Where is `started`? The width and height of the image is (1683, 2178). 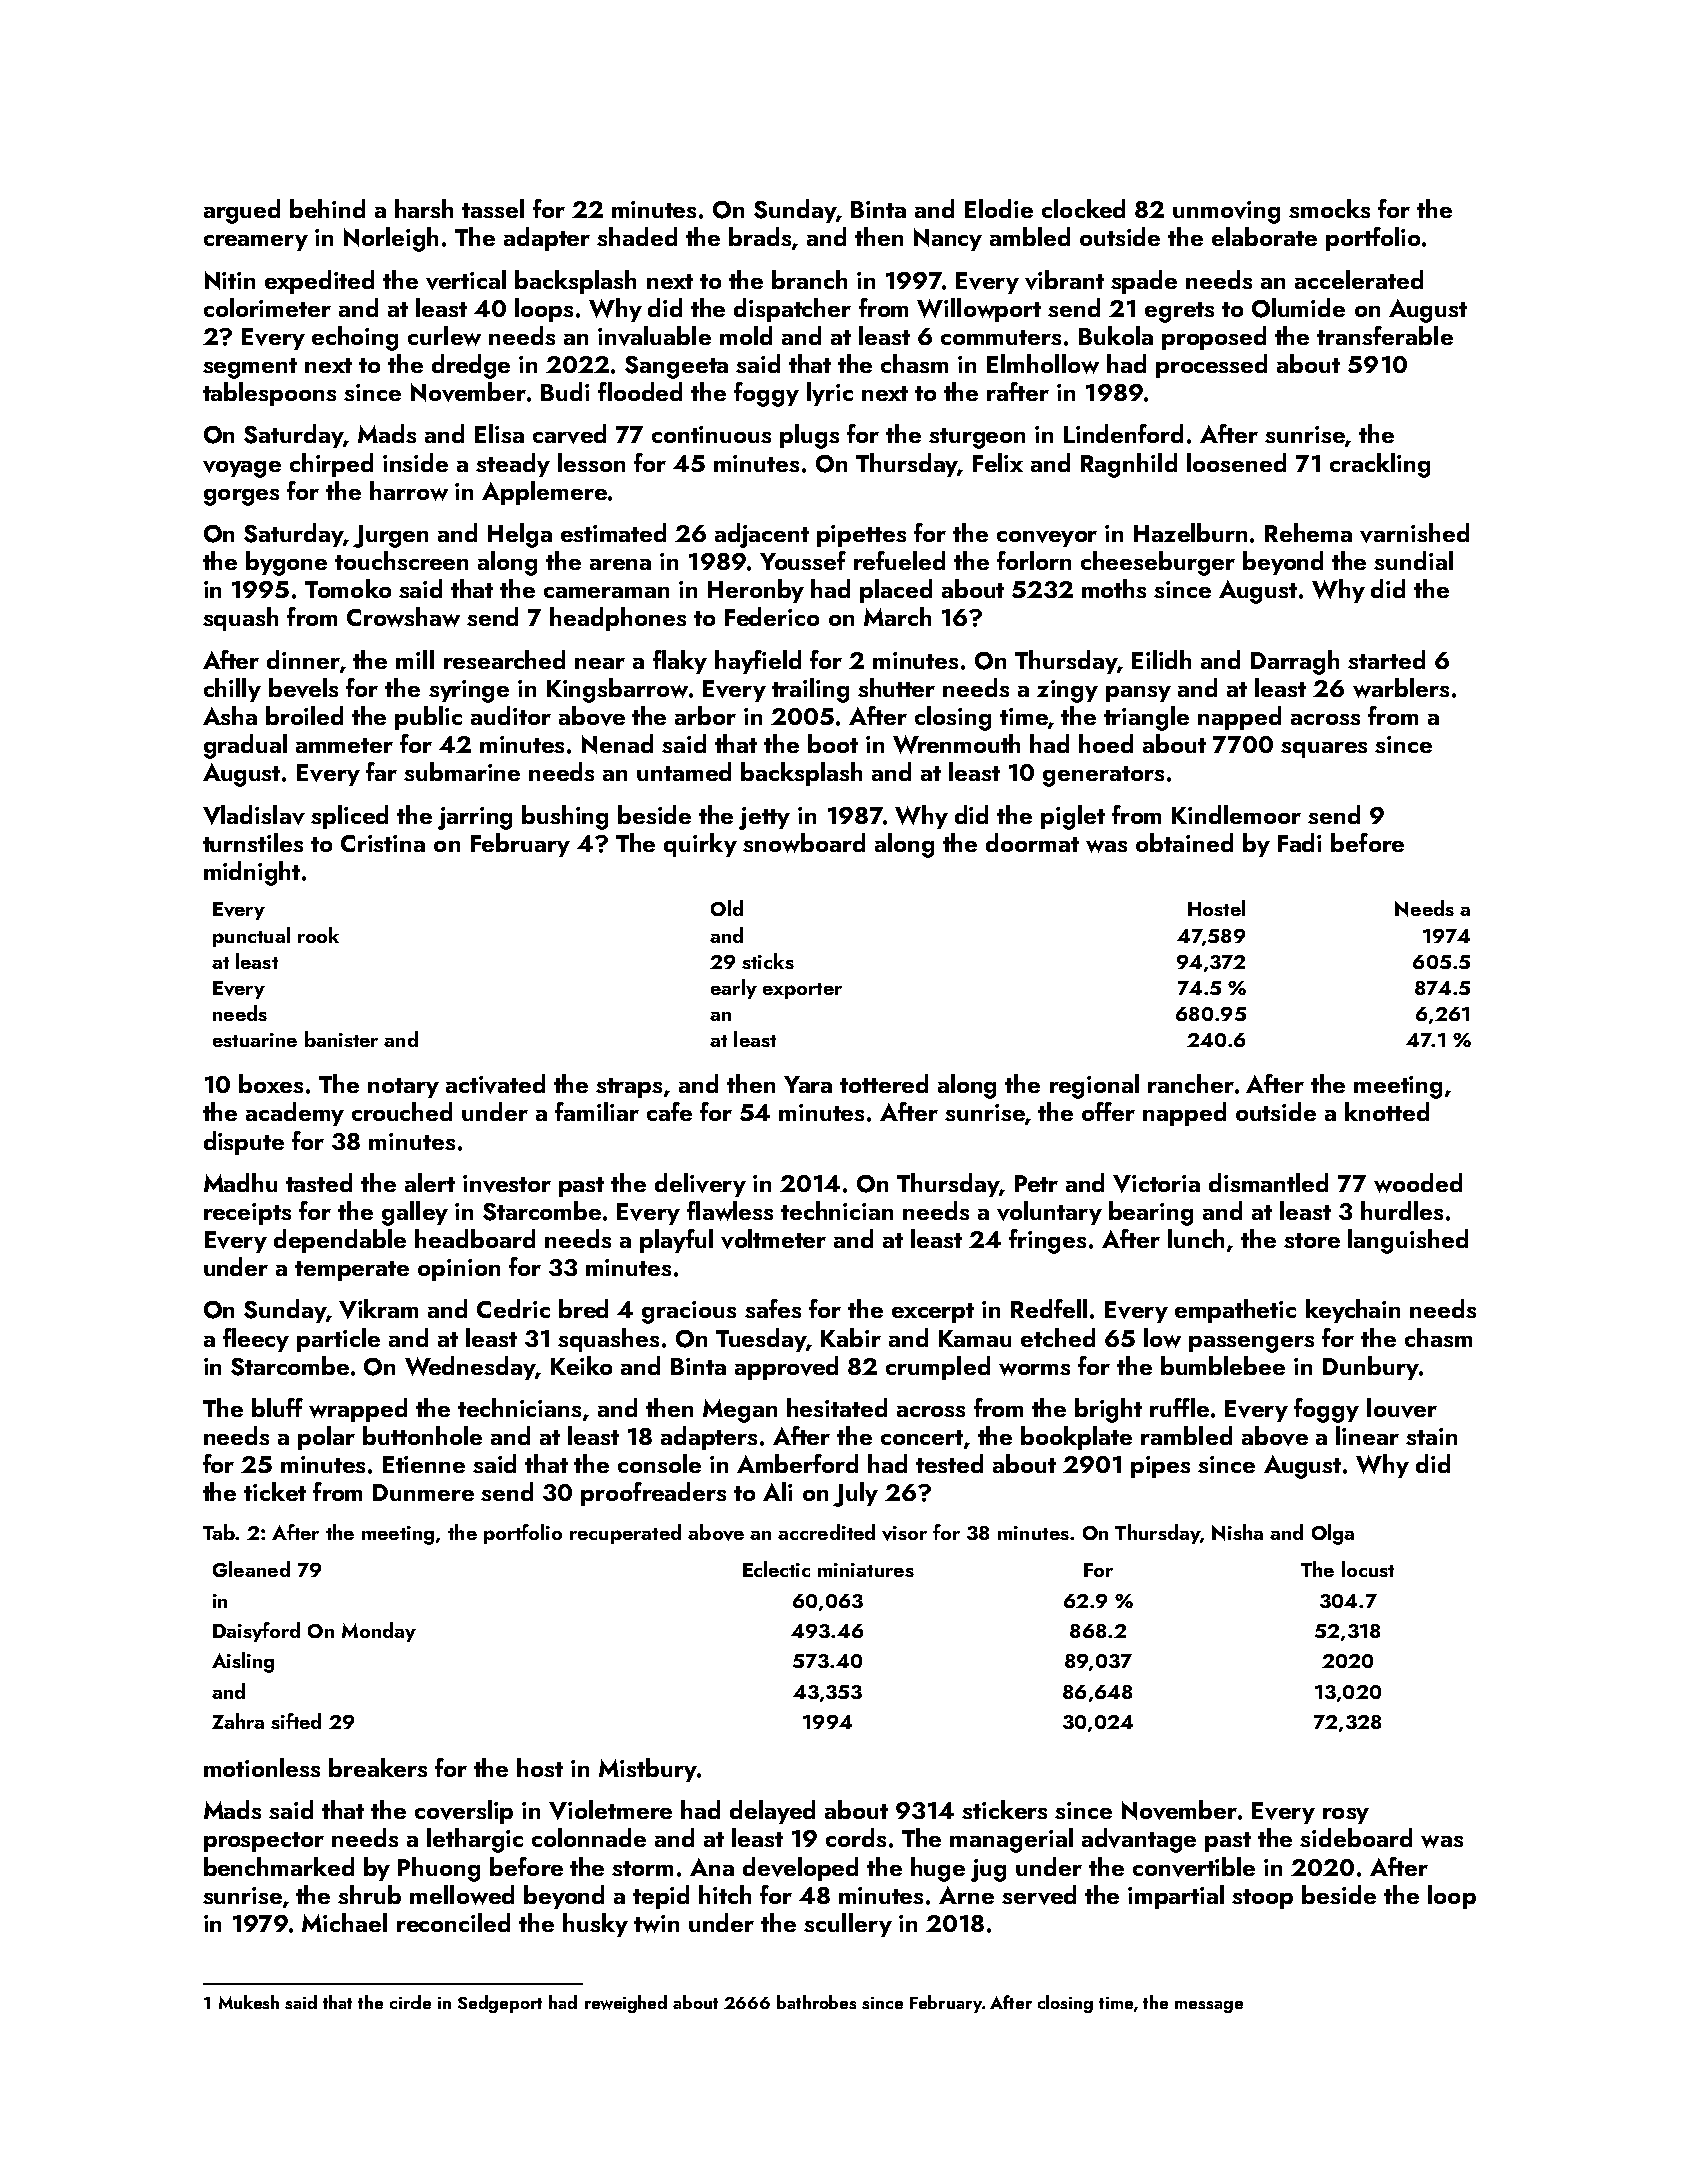
started is located at coordinates (1386, 659).
